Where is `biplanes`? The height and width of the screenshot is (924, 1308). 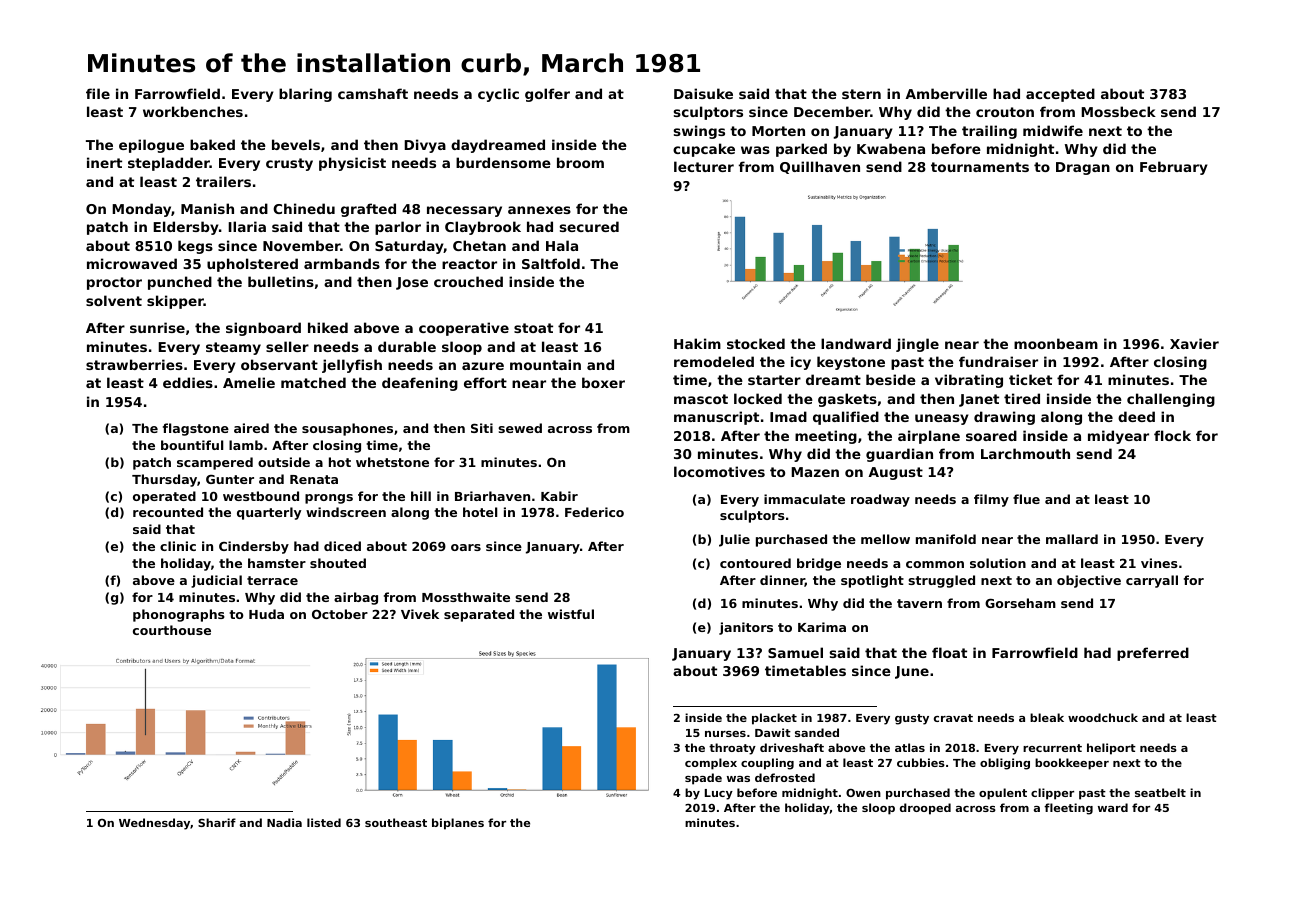 biplanes is located at coordinates (458, 824).
